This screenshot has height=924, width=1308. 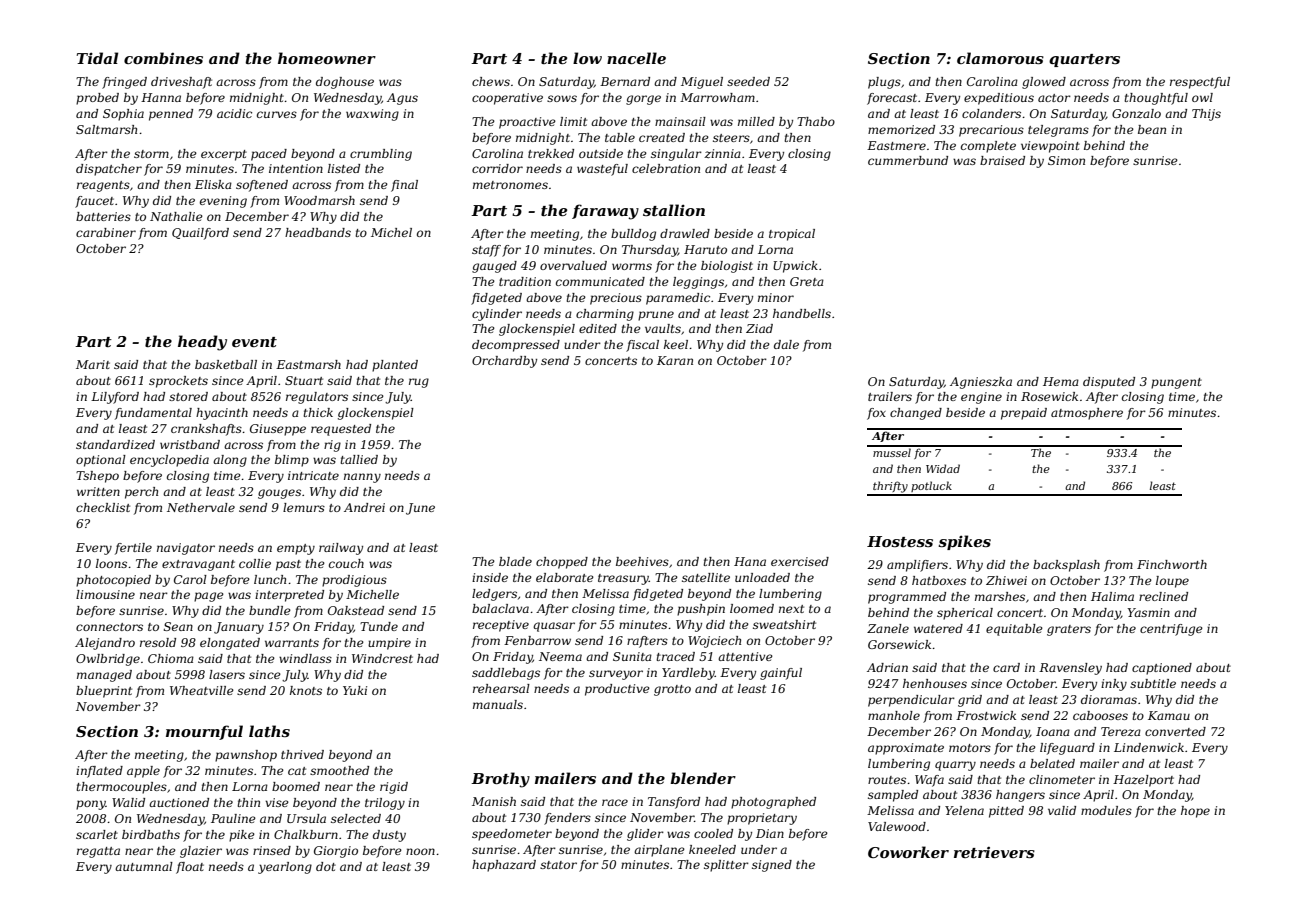 I want to click on boomed, so click(x=296, y=786).
